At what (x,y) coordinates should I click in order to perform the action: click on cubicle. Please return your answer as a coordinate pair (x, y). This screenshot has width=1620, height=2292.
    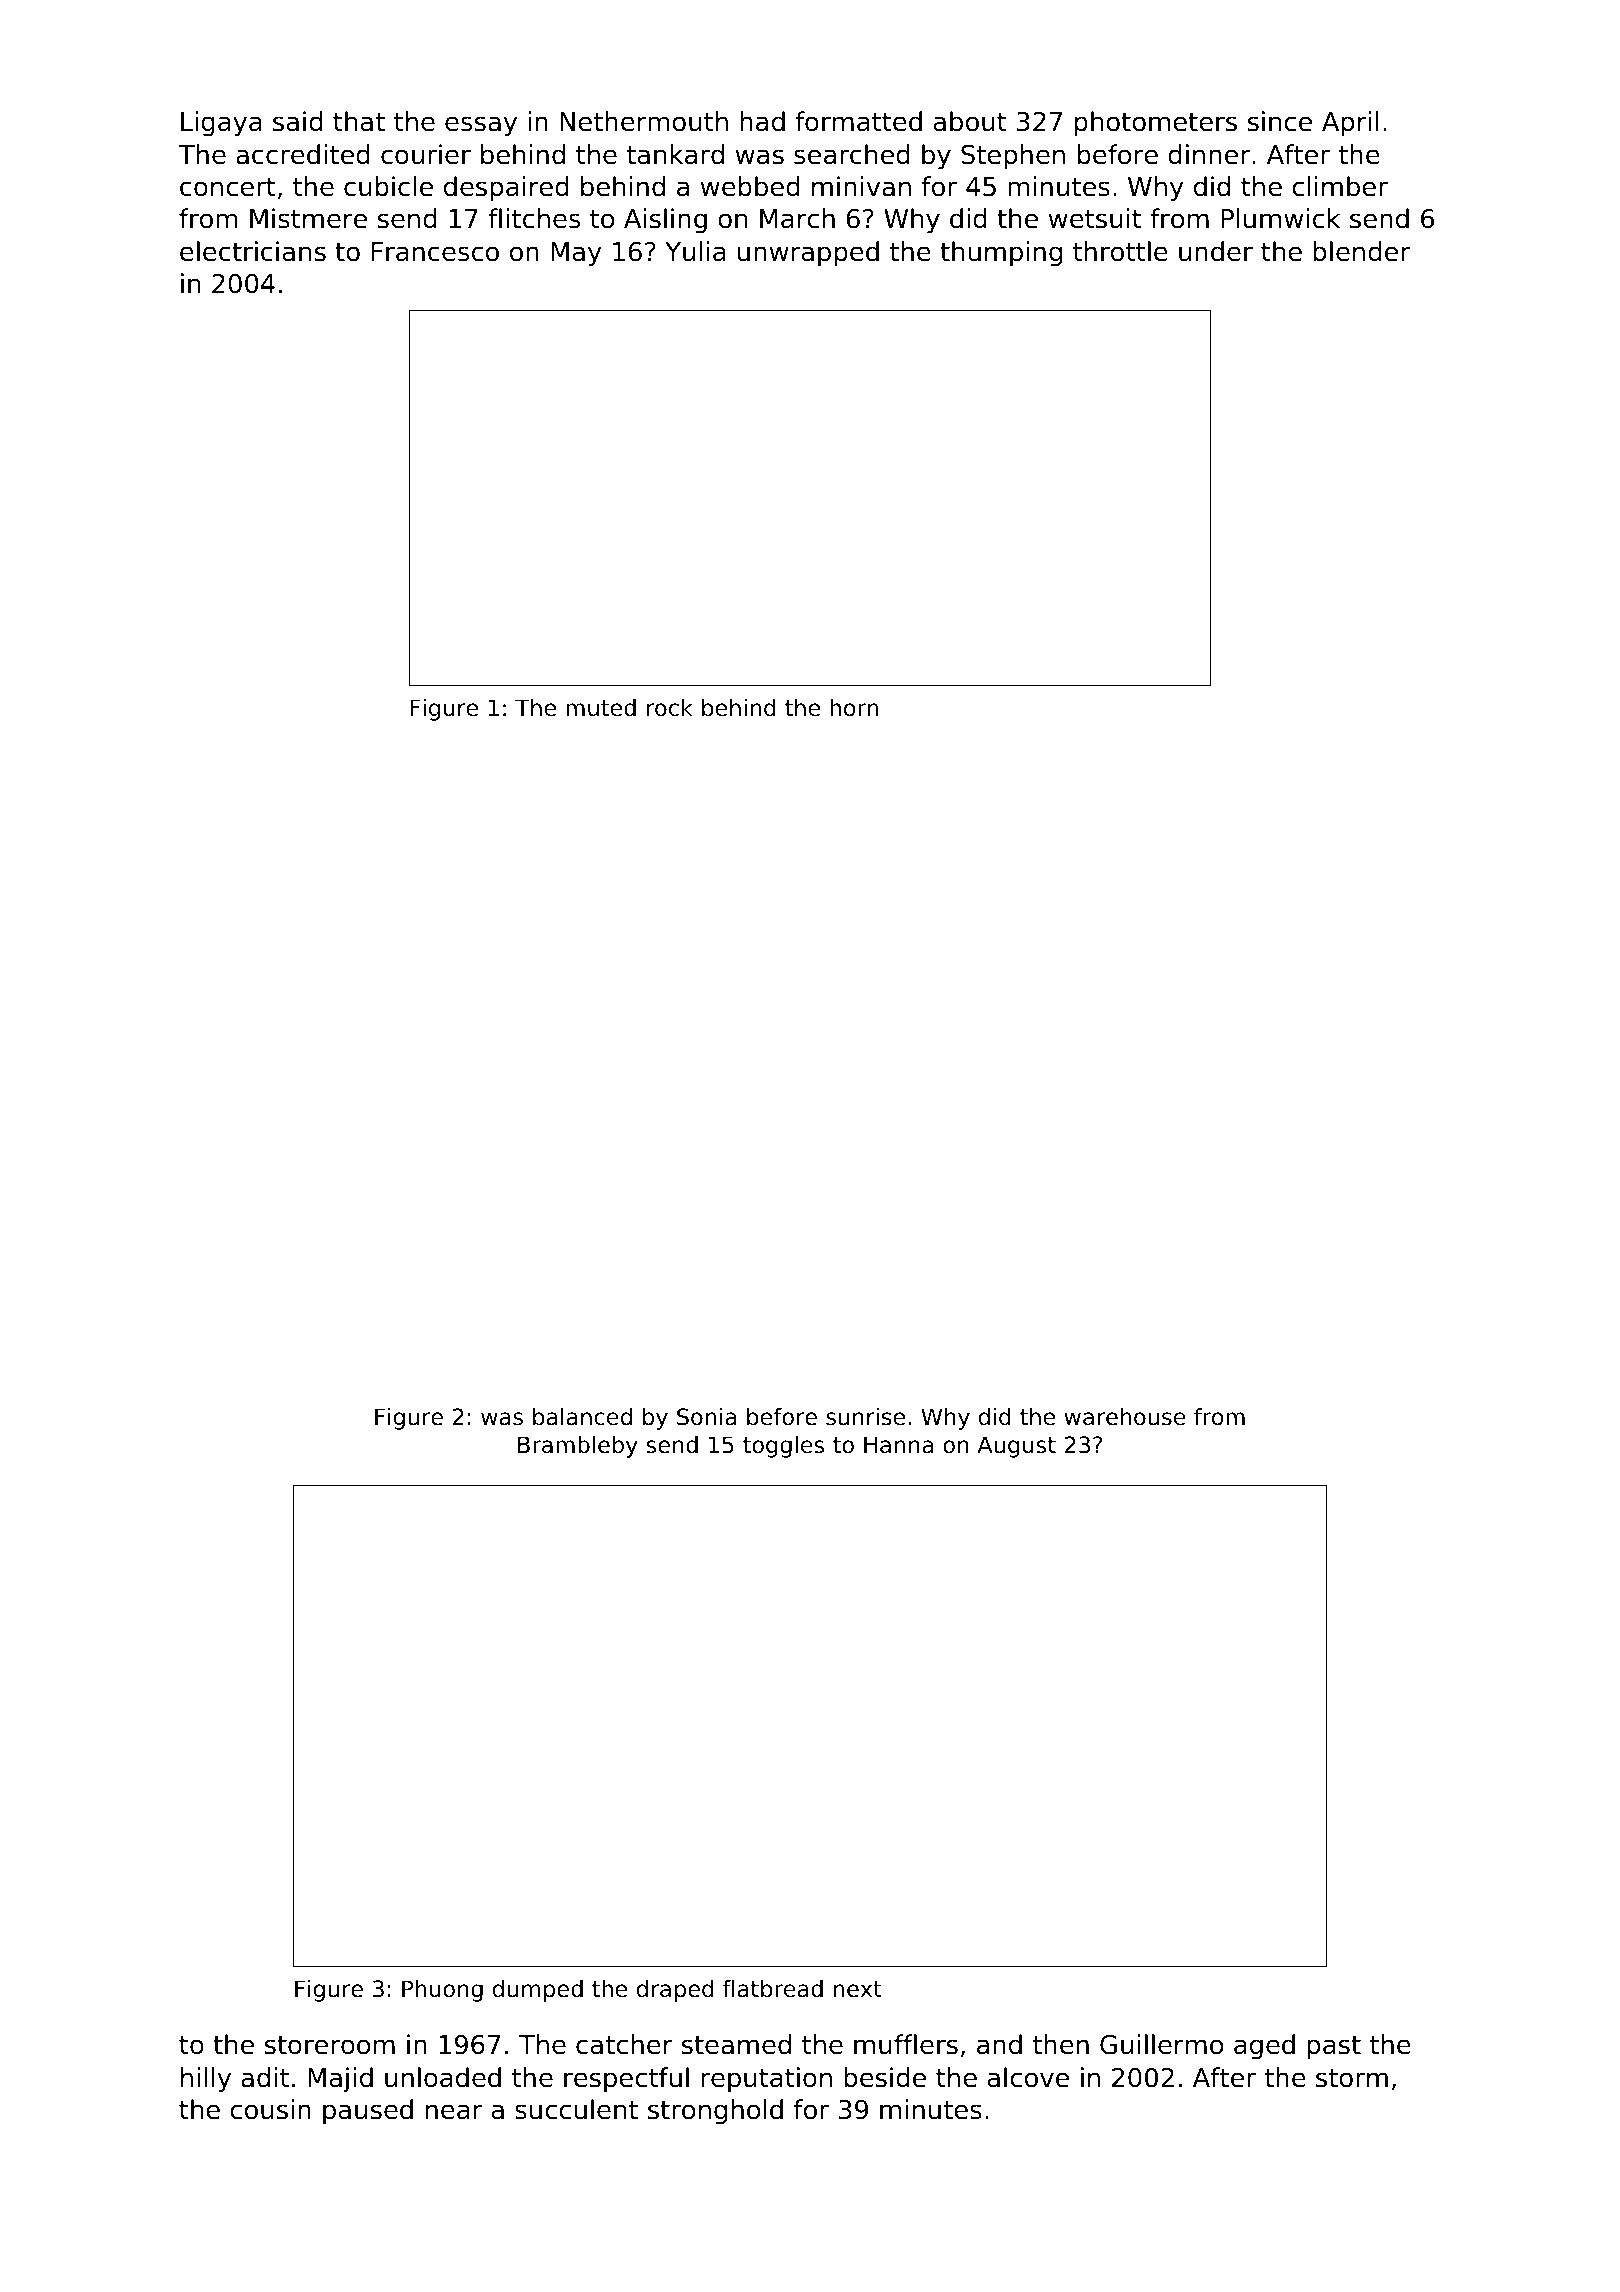
    Looking at the image, I should click on (388, 186).
